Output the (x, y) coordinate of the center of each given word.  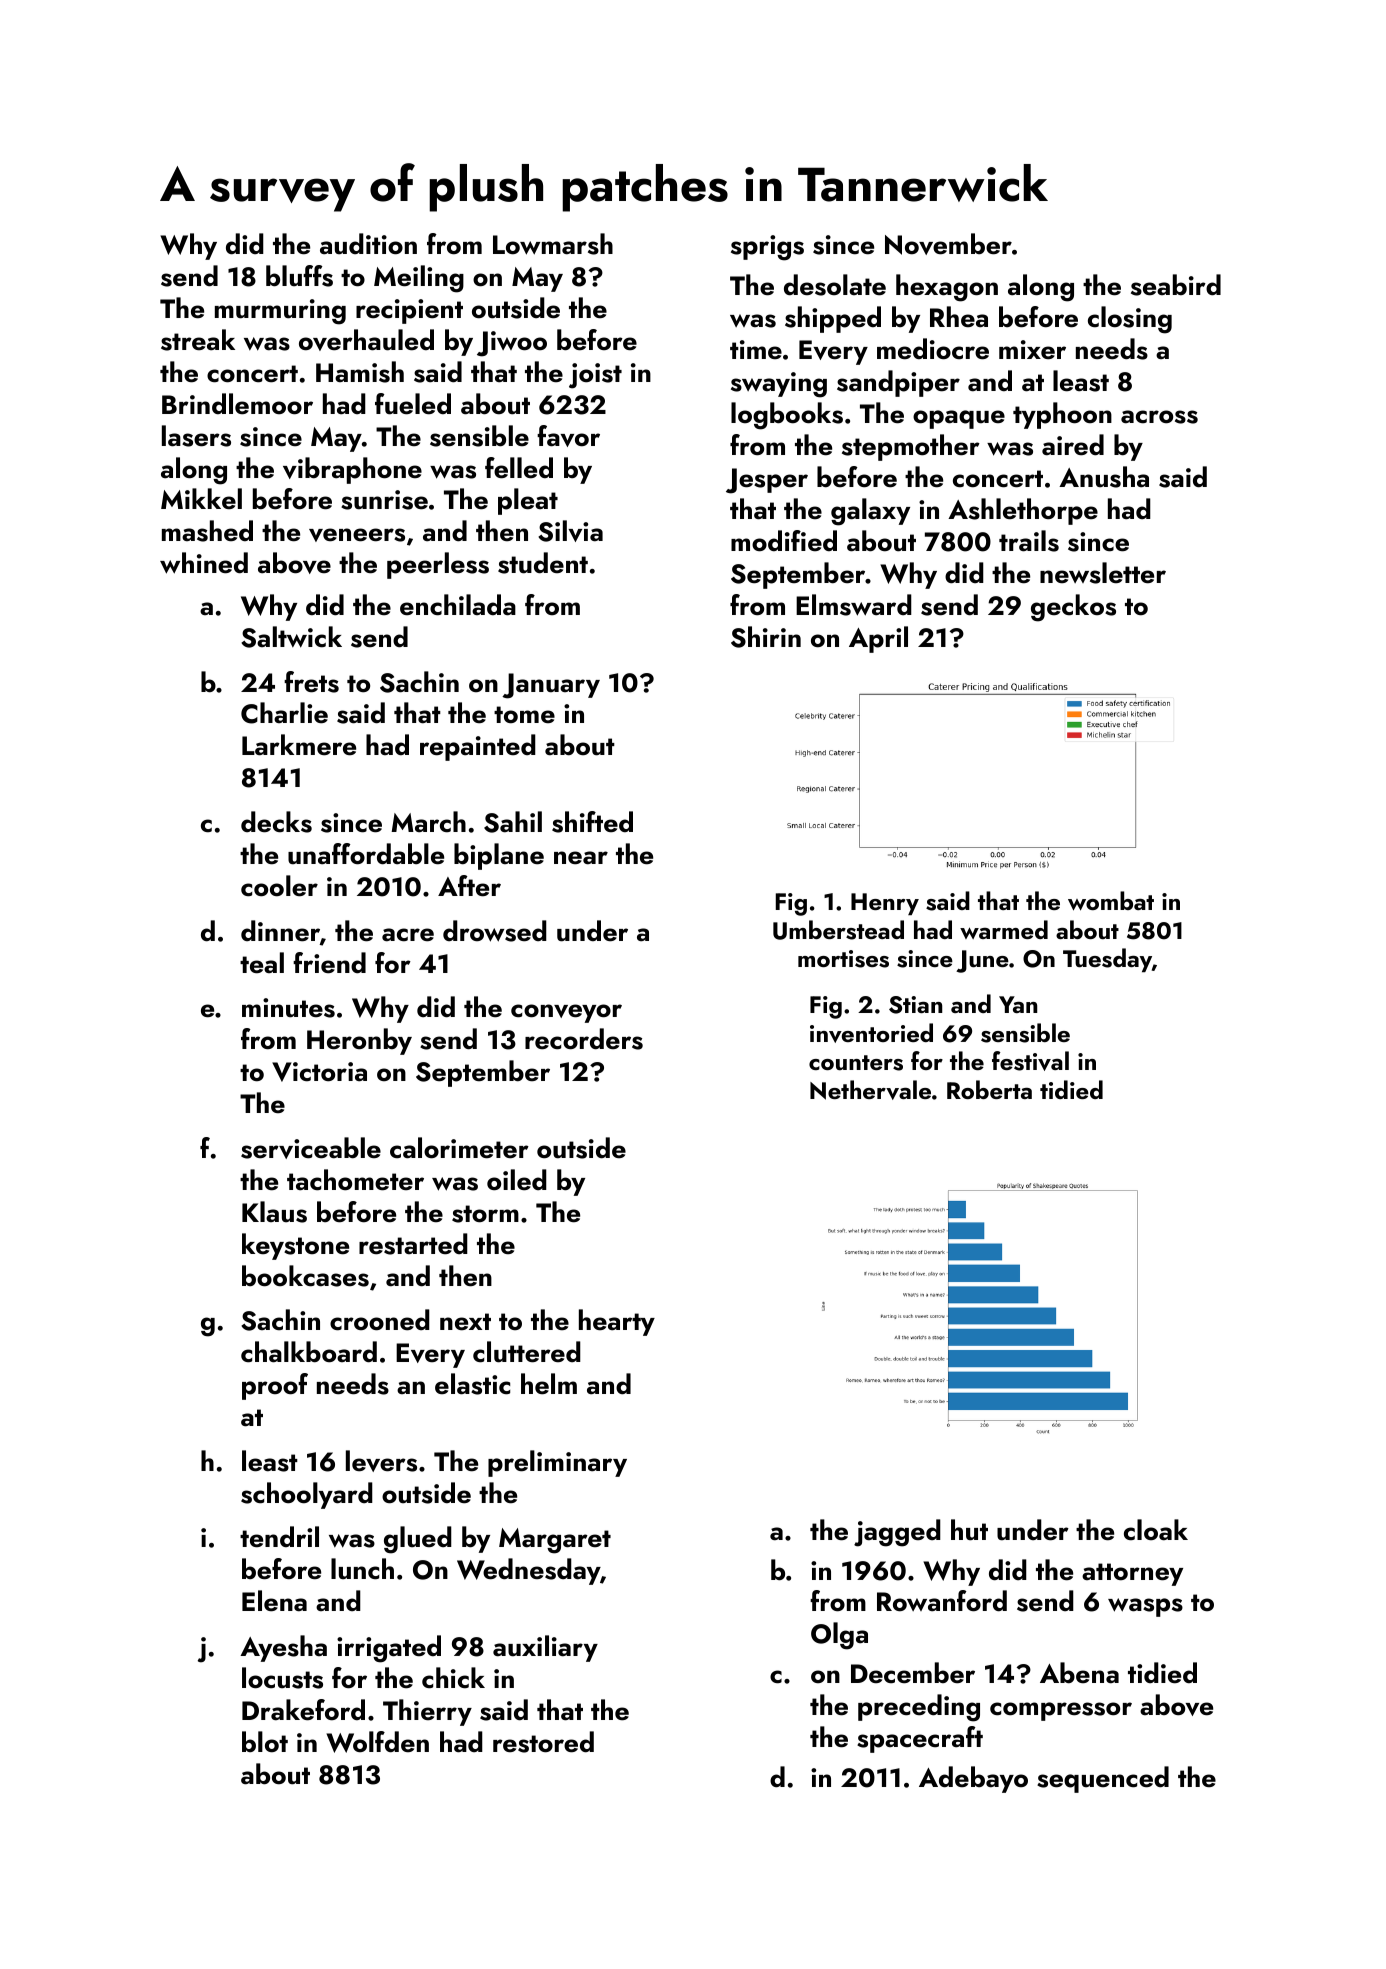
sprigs (767, 248)
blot (265, 1742)
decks (276, 822)
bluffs (299, 276)
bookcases (305, 1276)
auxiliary (545, 1648)
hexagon (947, 288)
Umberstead (838, 930)
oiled (517, 1180)
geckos (1073, 608)
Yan (1018, 1004)
